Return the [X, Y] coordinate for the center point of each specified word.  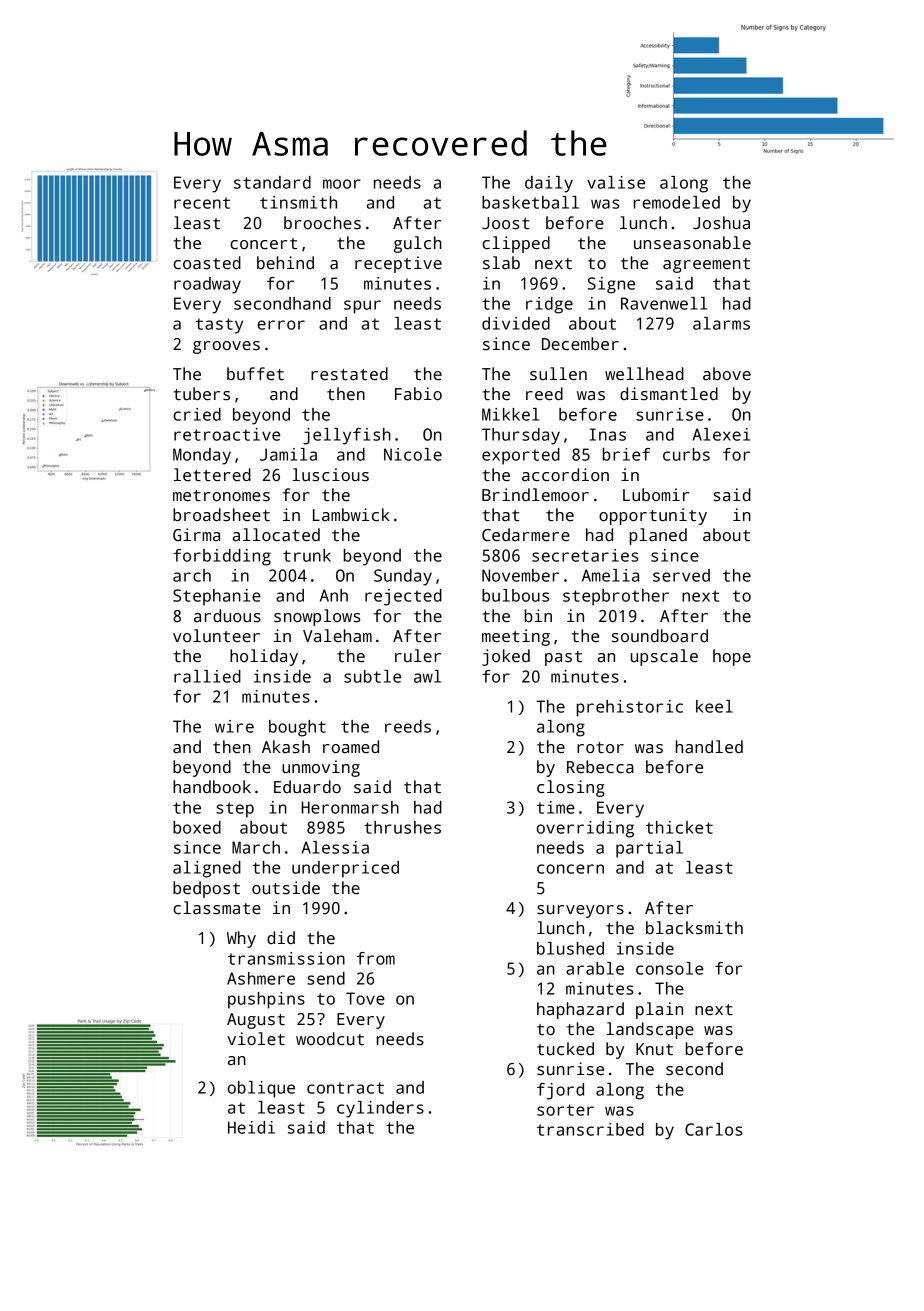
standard [272, 182]
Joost [505, 223]
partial [649, 849]
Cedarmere [526, 535]
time [556, 807]
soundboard [660, 636]
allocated [276, 535]
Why [241, 939]
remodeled [677, 202]
